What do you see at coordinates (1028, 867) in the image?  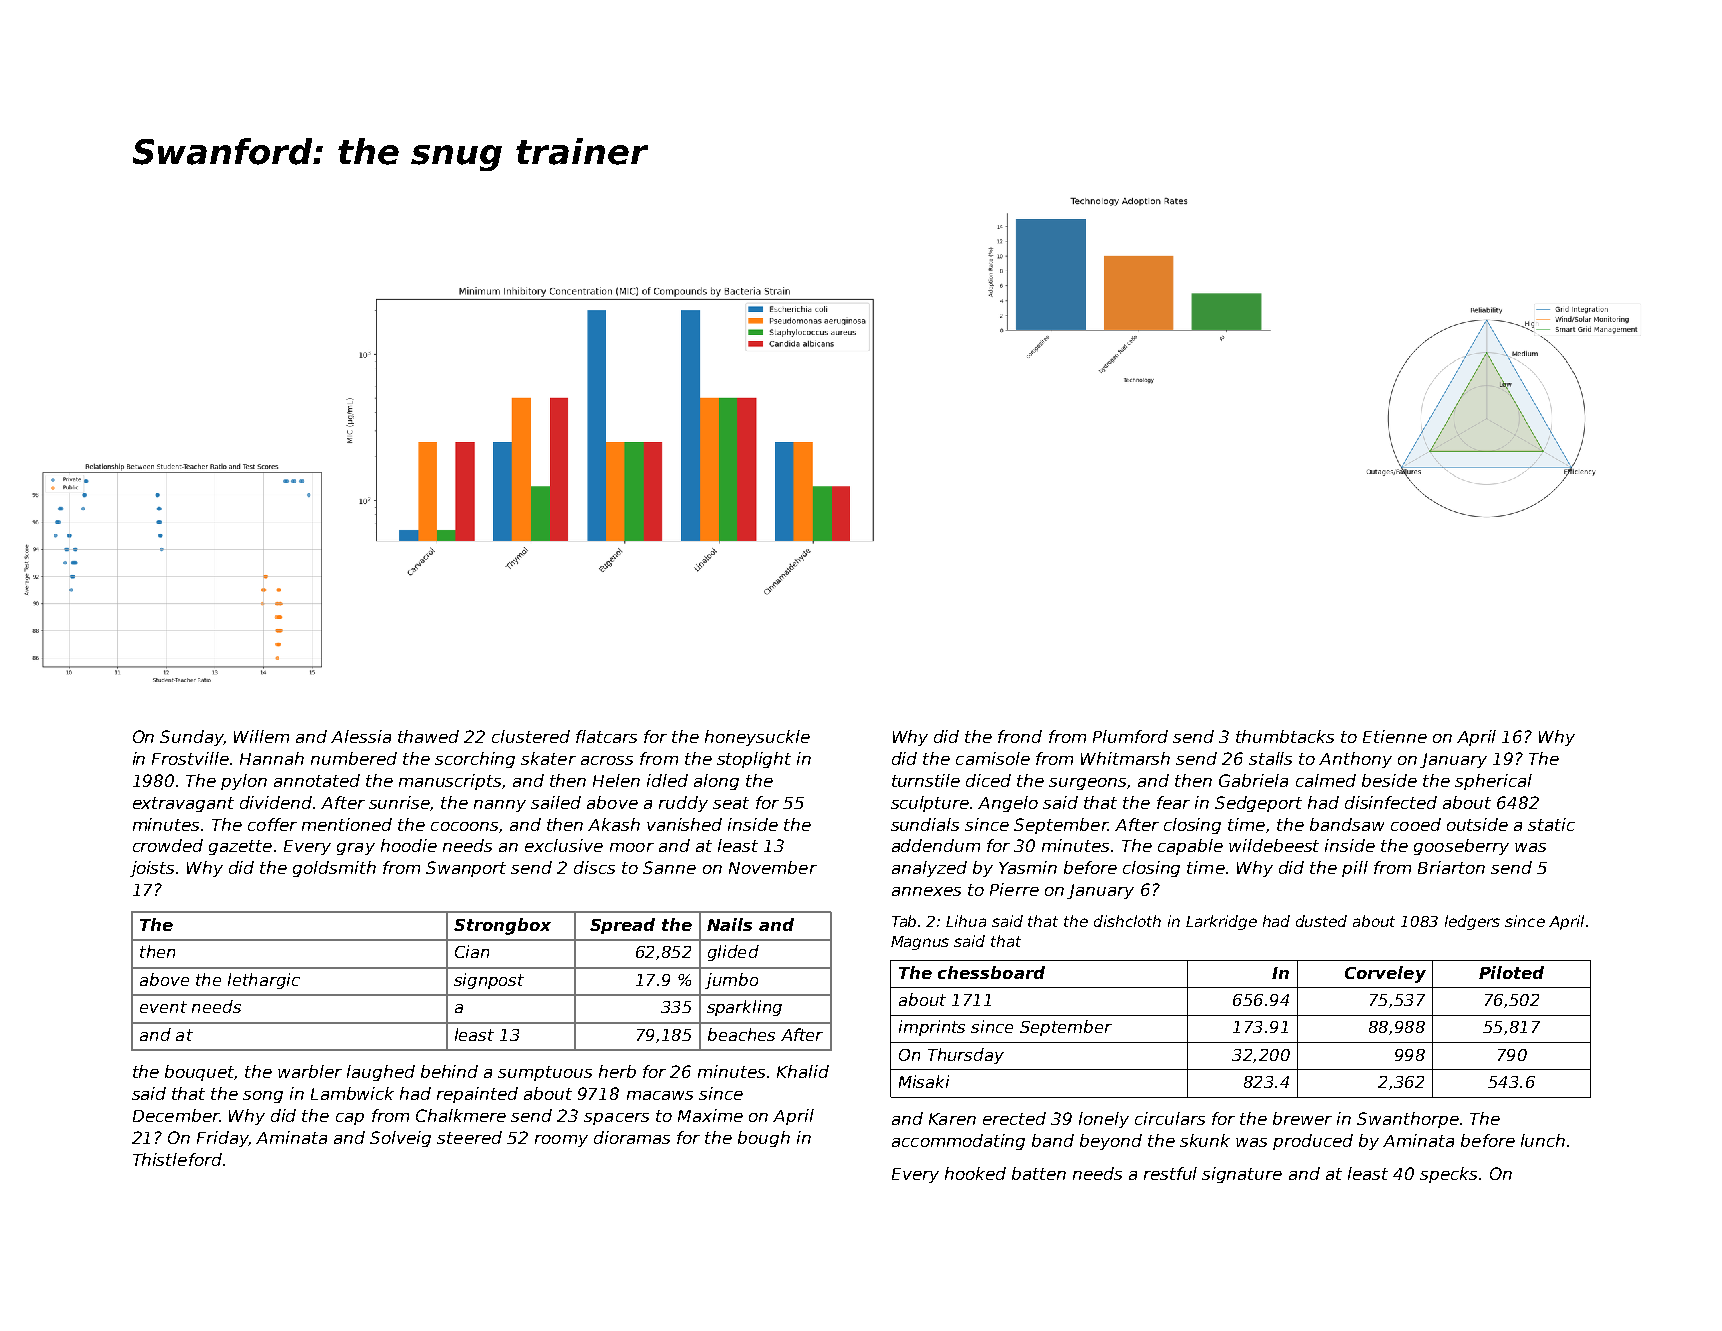 I see `Yasmin` at bounding box center [1028, 867].
